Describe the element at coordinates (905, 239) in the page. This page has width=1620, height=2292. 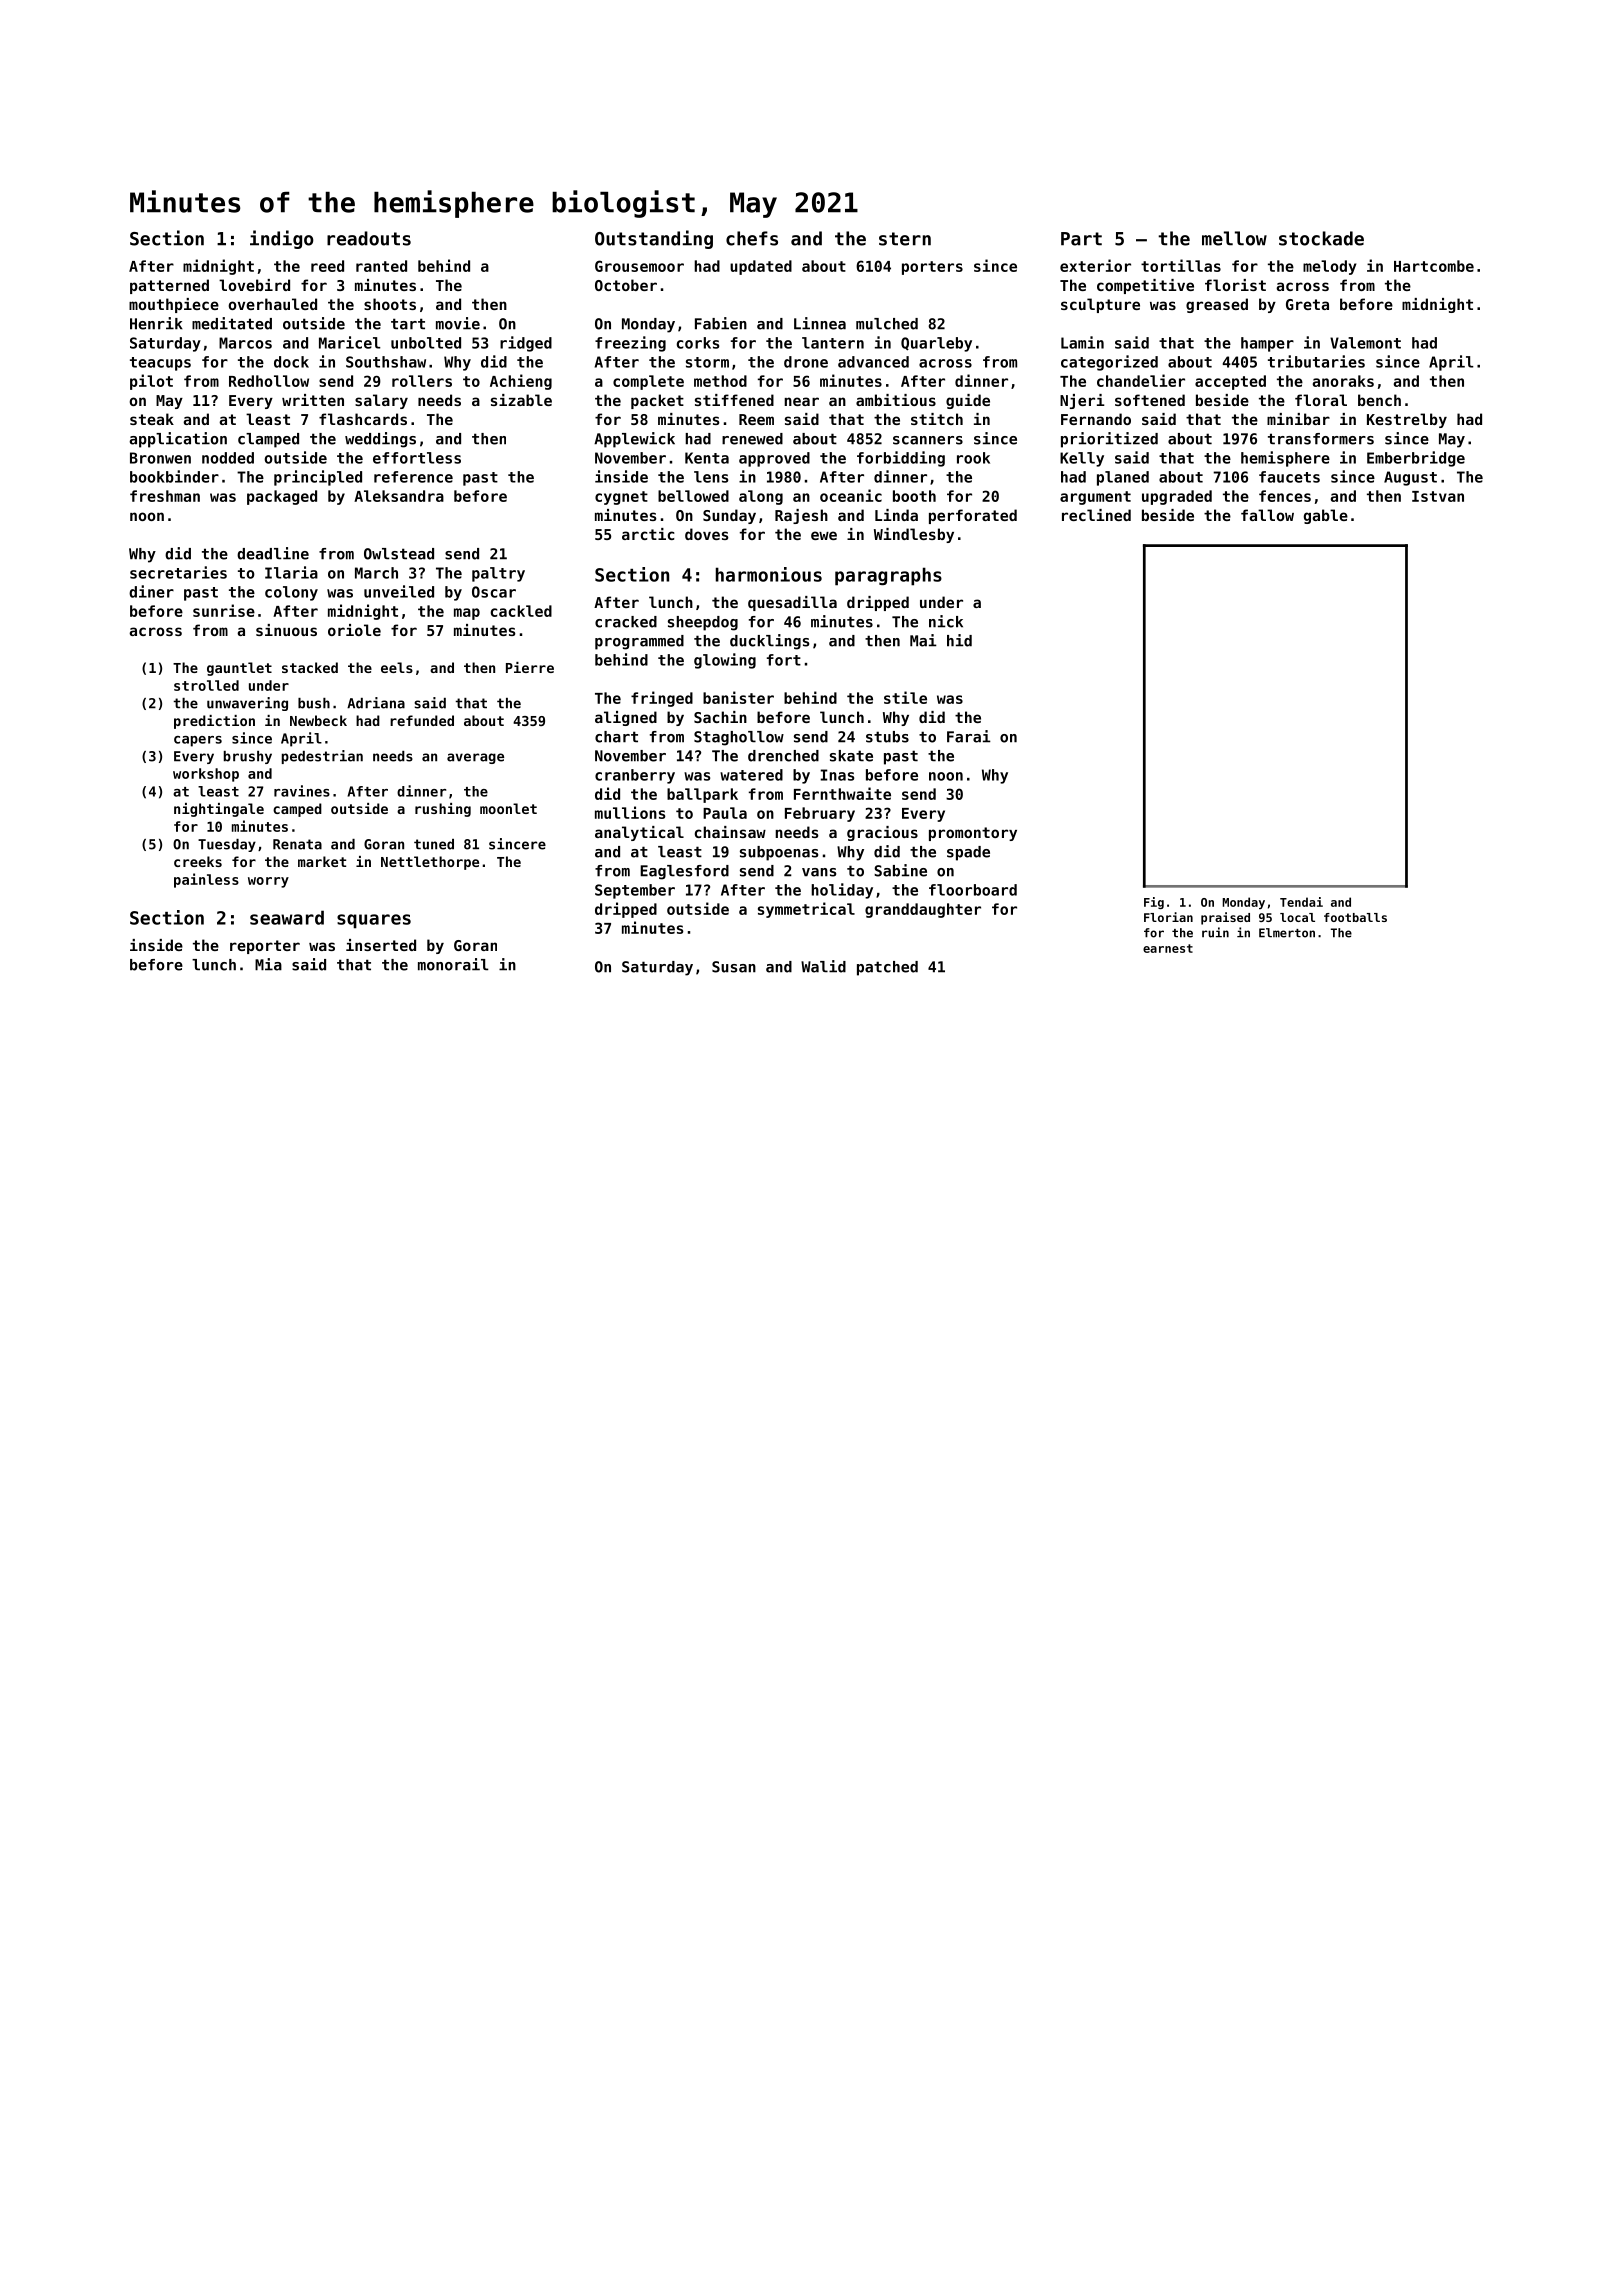
I see `stern` at that location.
